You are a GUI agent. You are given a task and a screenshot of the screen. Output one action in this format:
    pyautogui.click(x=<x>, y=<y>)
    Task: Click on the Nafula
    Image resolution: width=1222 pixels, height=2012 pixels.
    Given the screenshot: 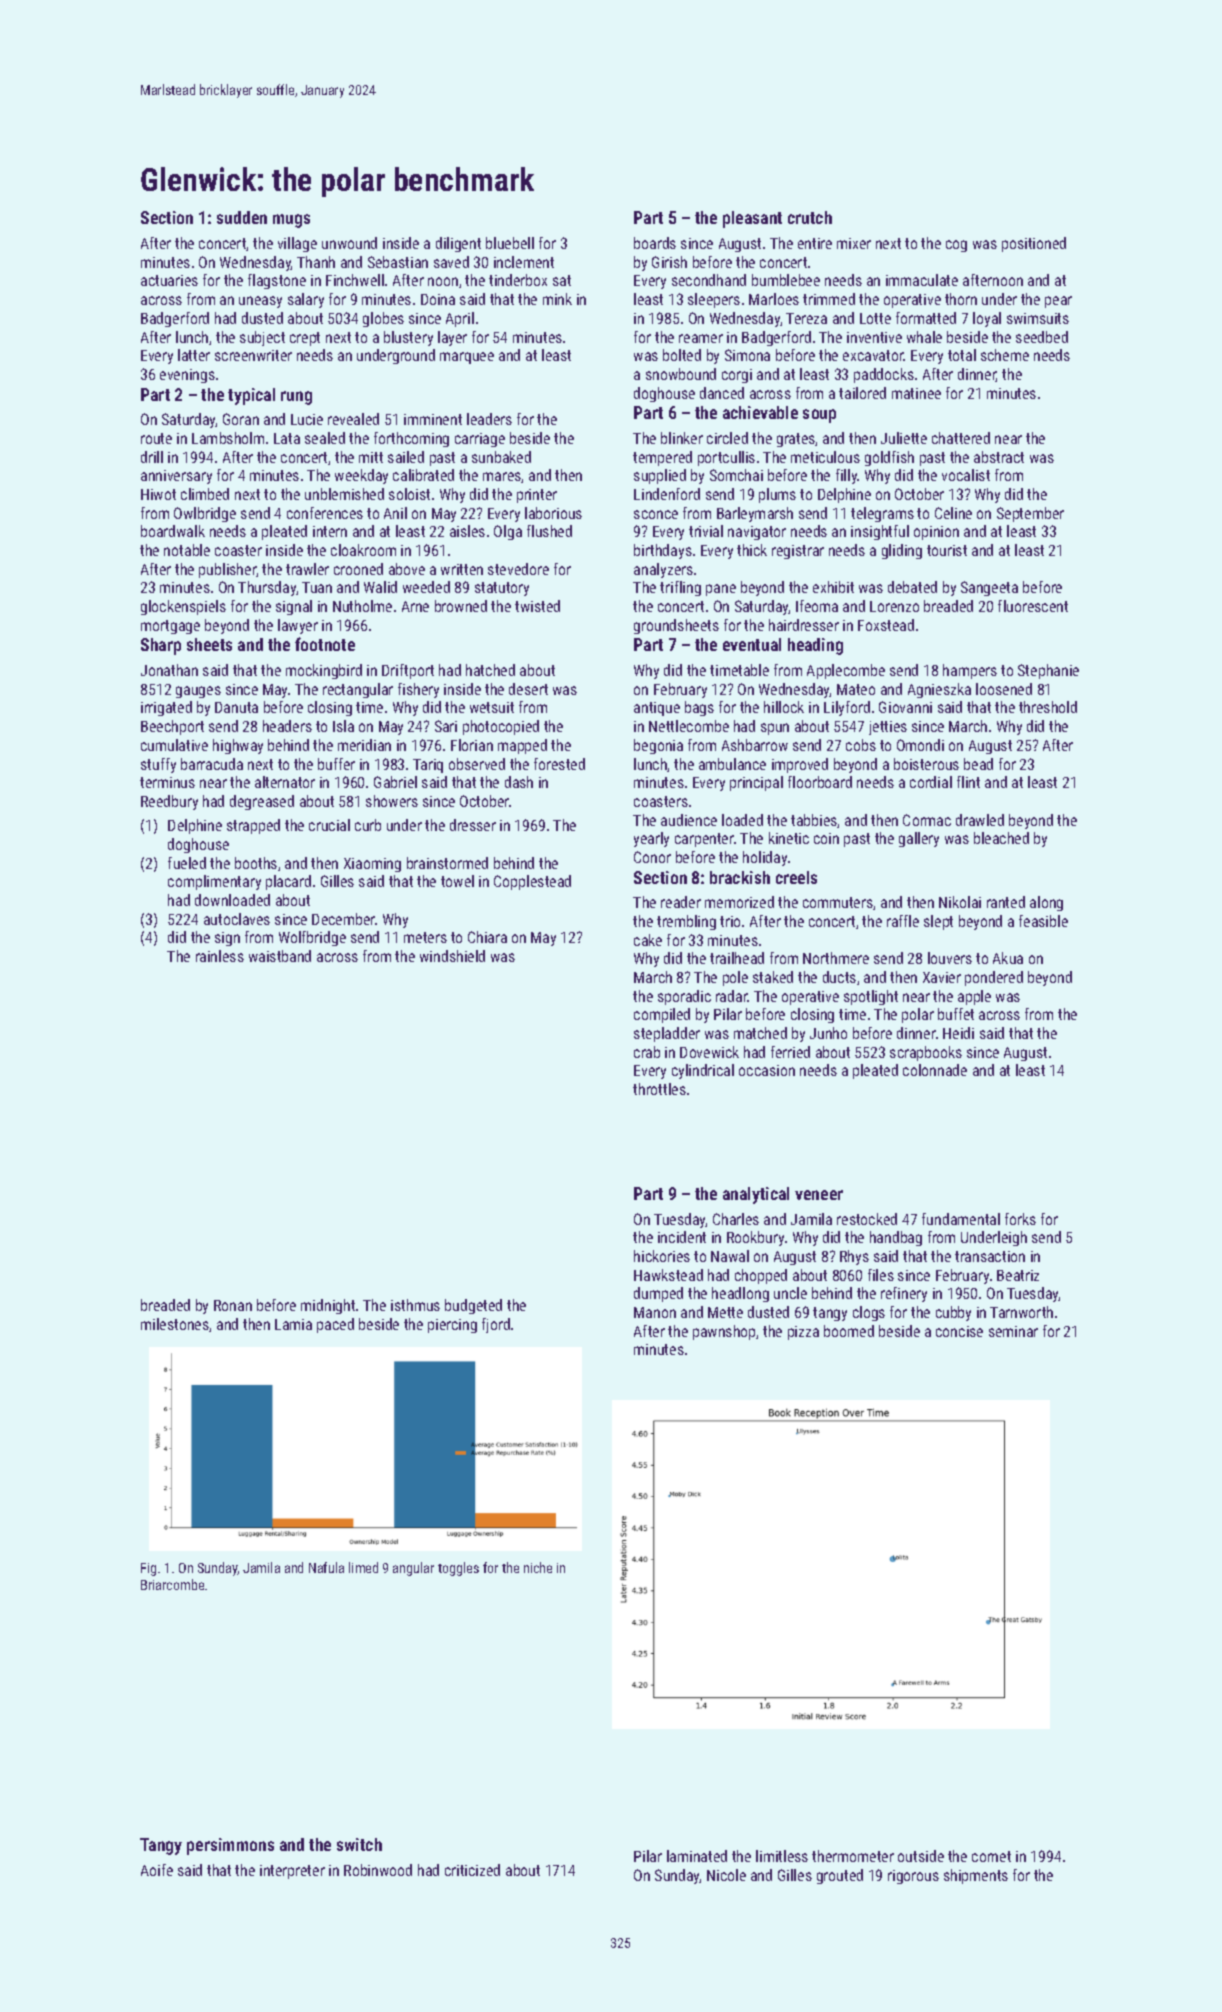 What is the action you would take?
    pyautogui.click(x=326, y=1567)
